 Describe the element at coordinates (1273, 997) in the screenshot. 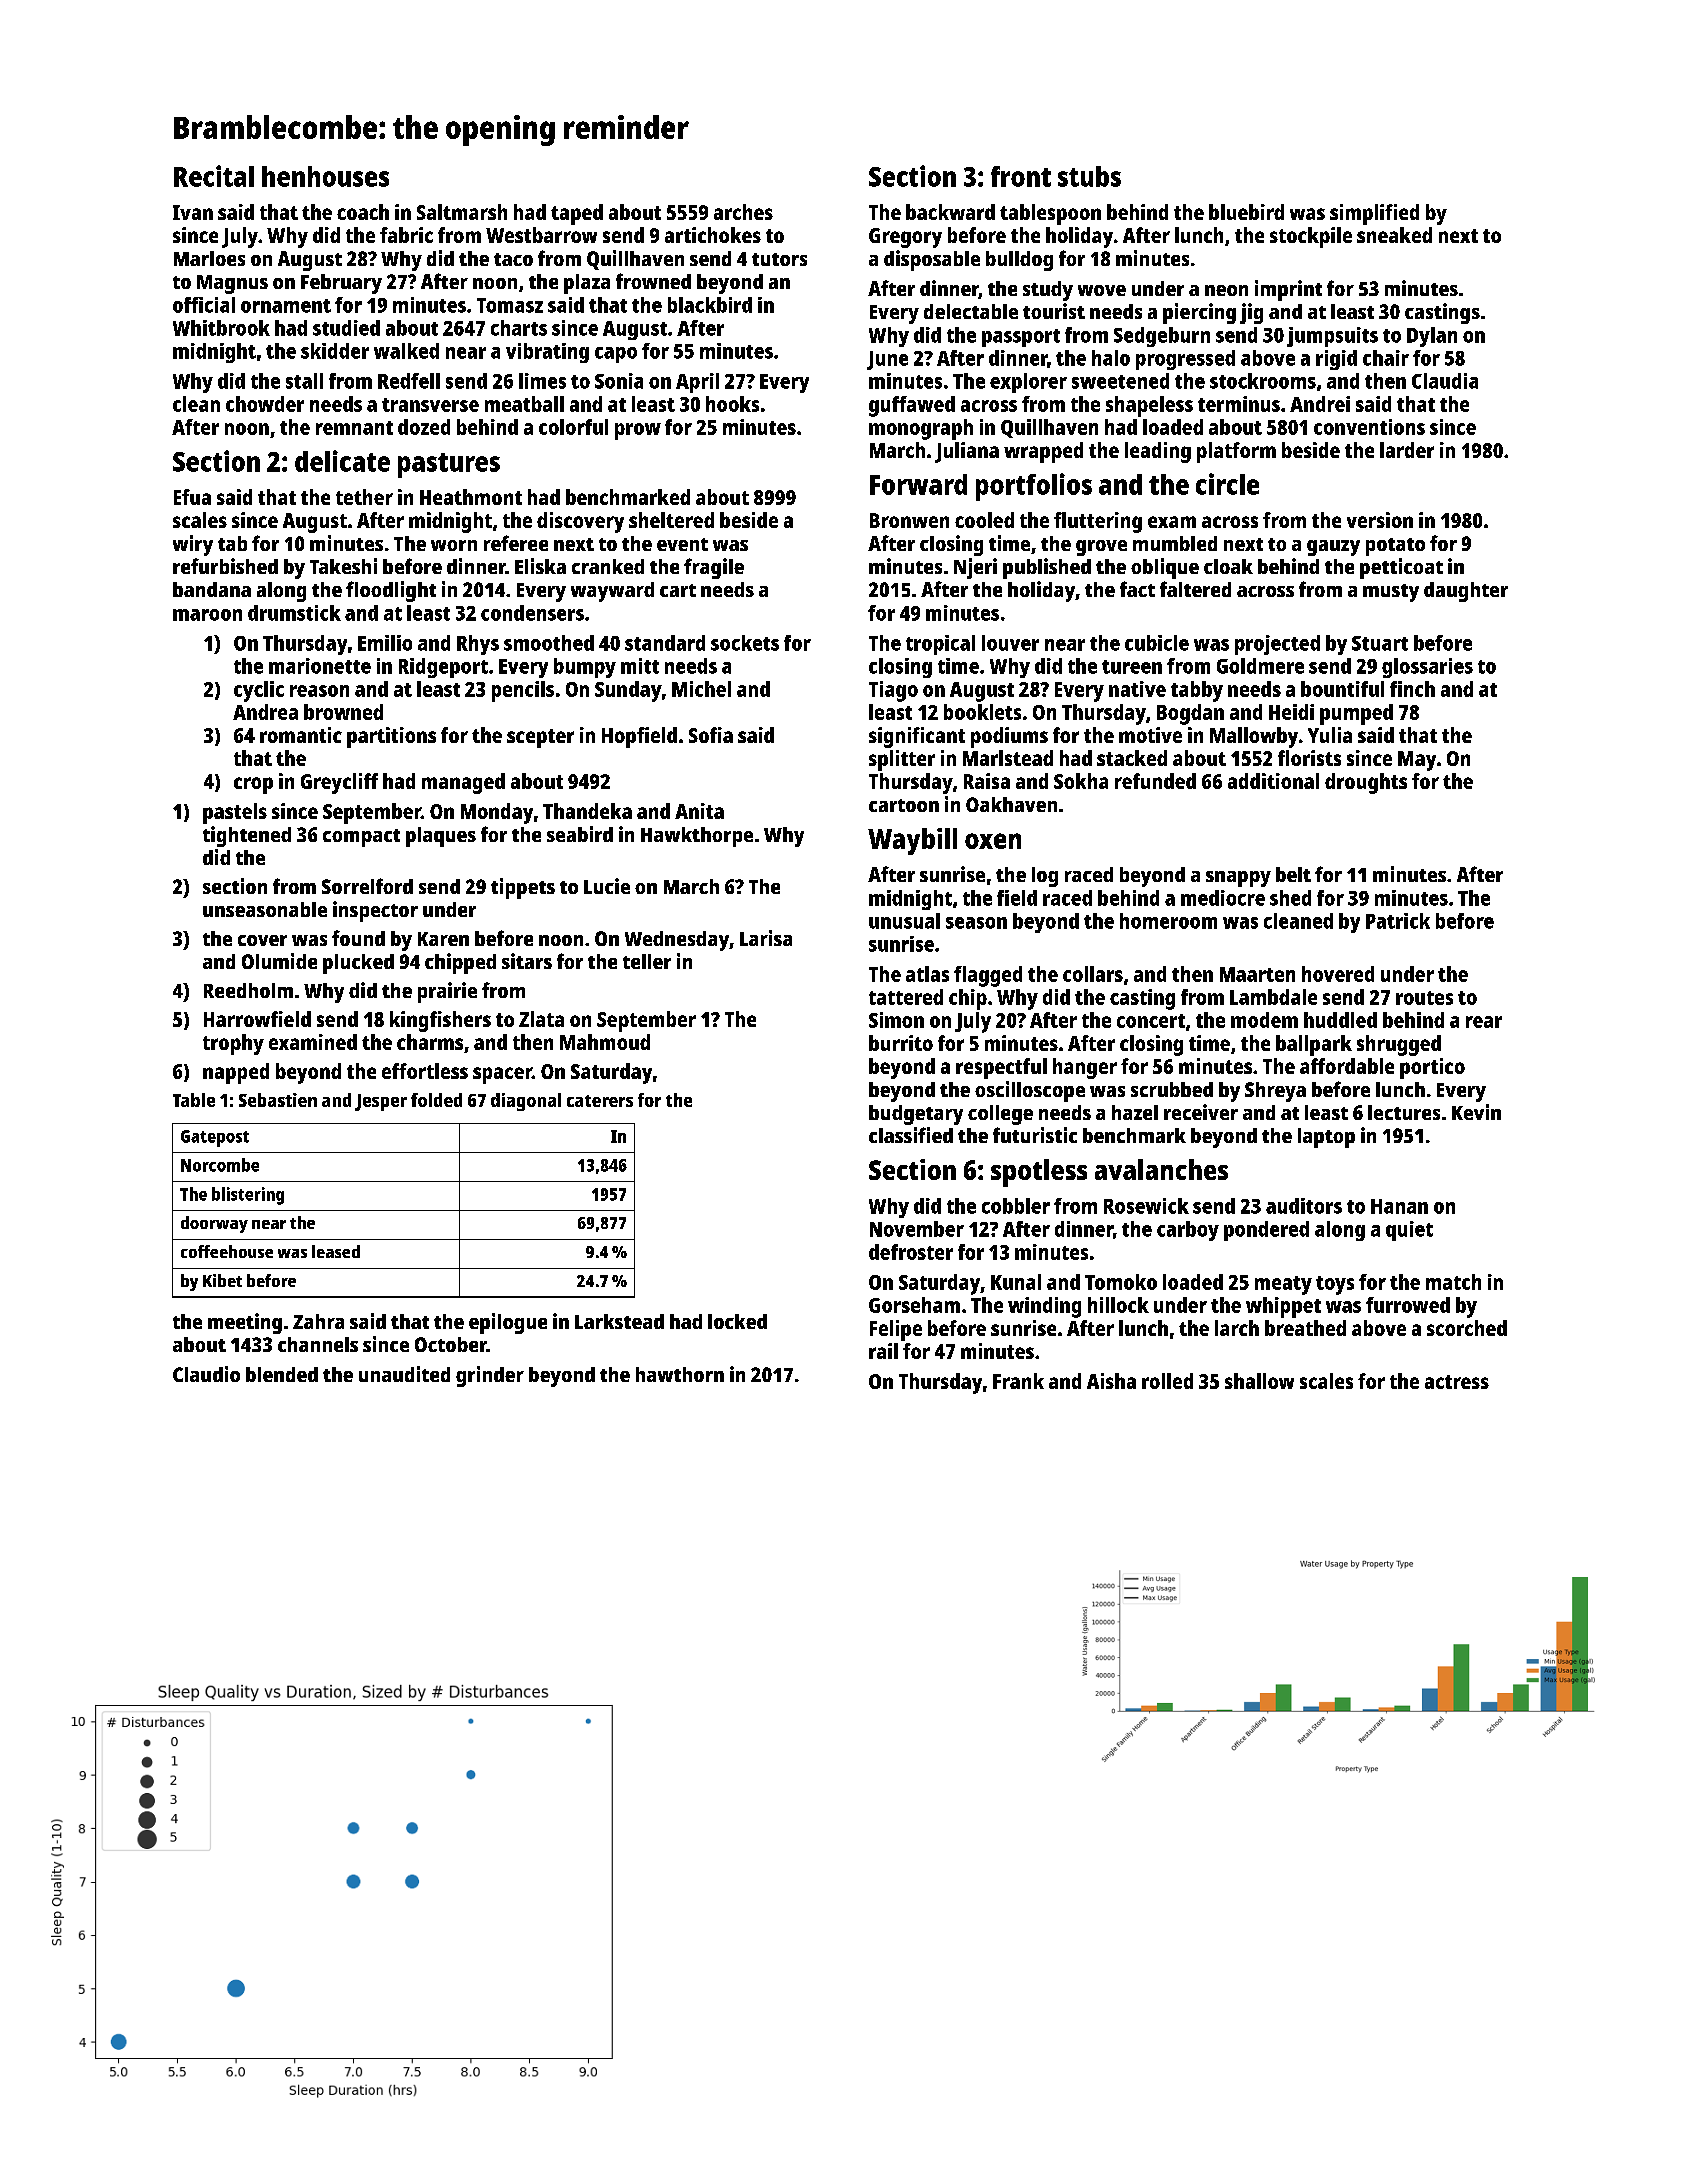

I see `Lambdale` at that location.
